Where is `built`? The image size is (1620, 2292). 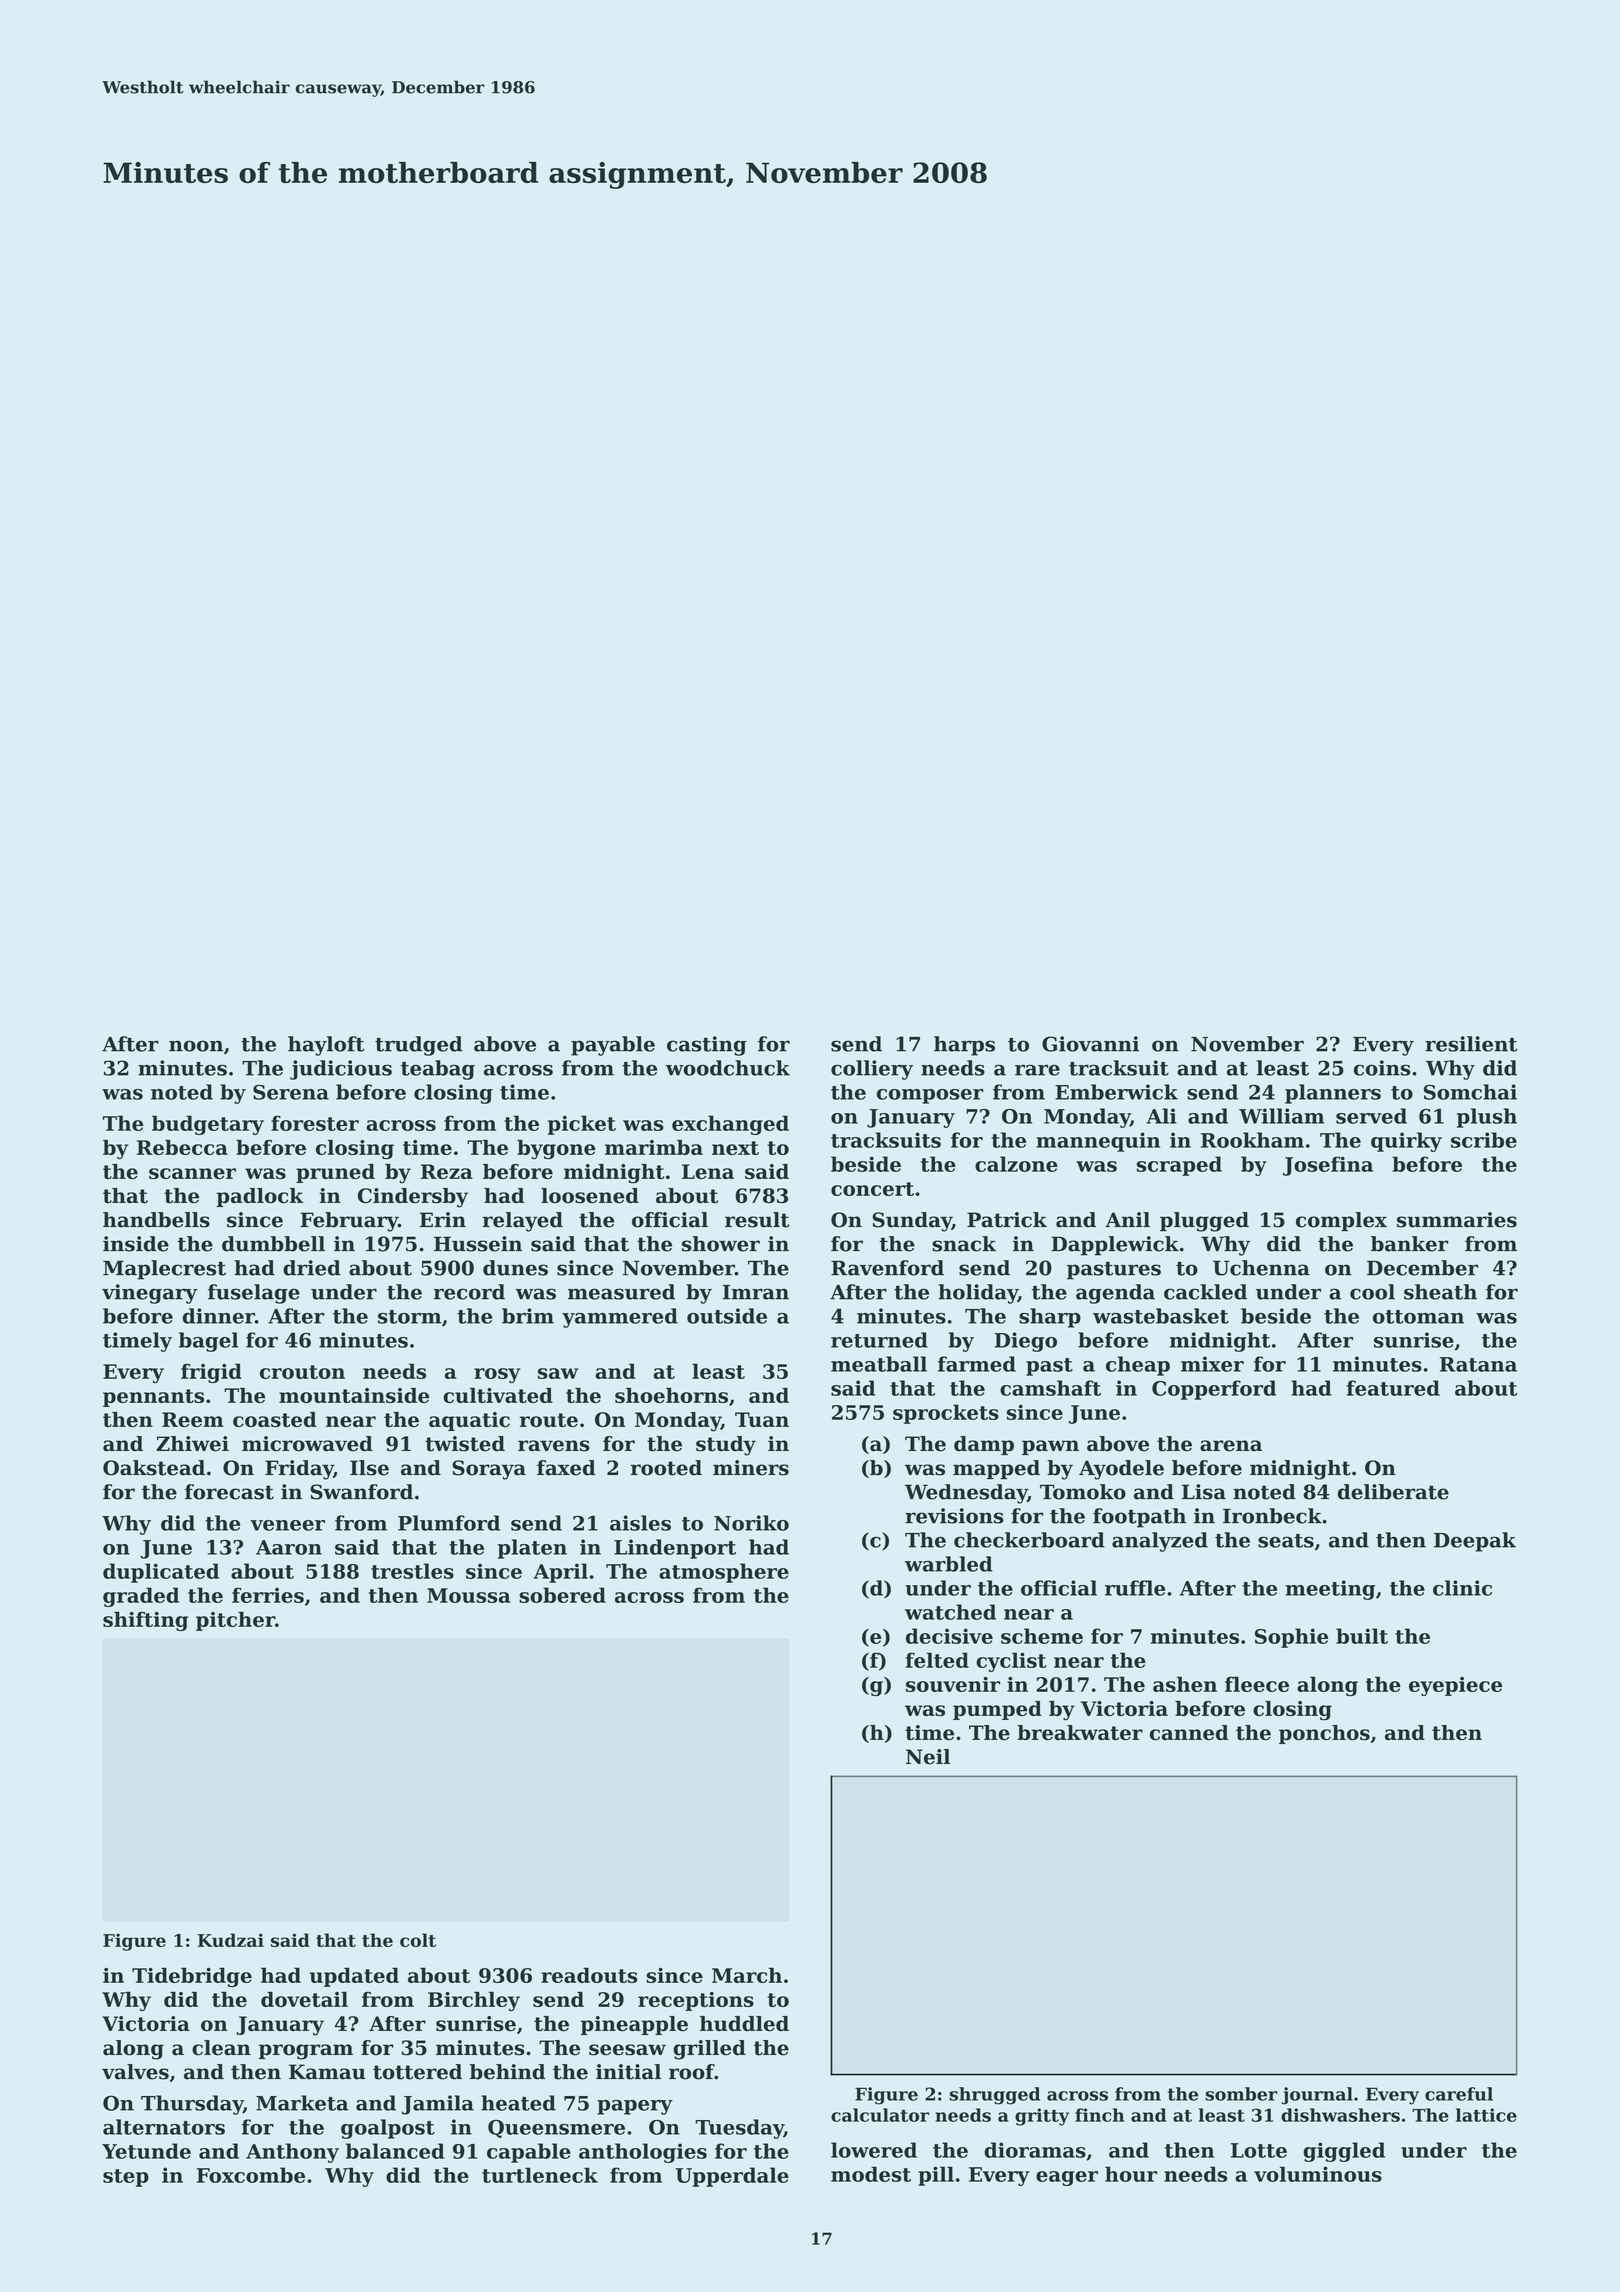
built is located at coordinates (1362, 1636).
